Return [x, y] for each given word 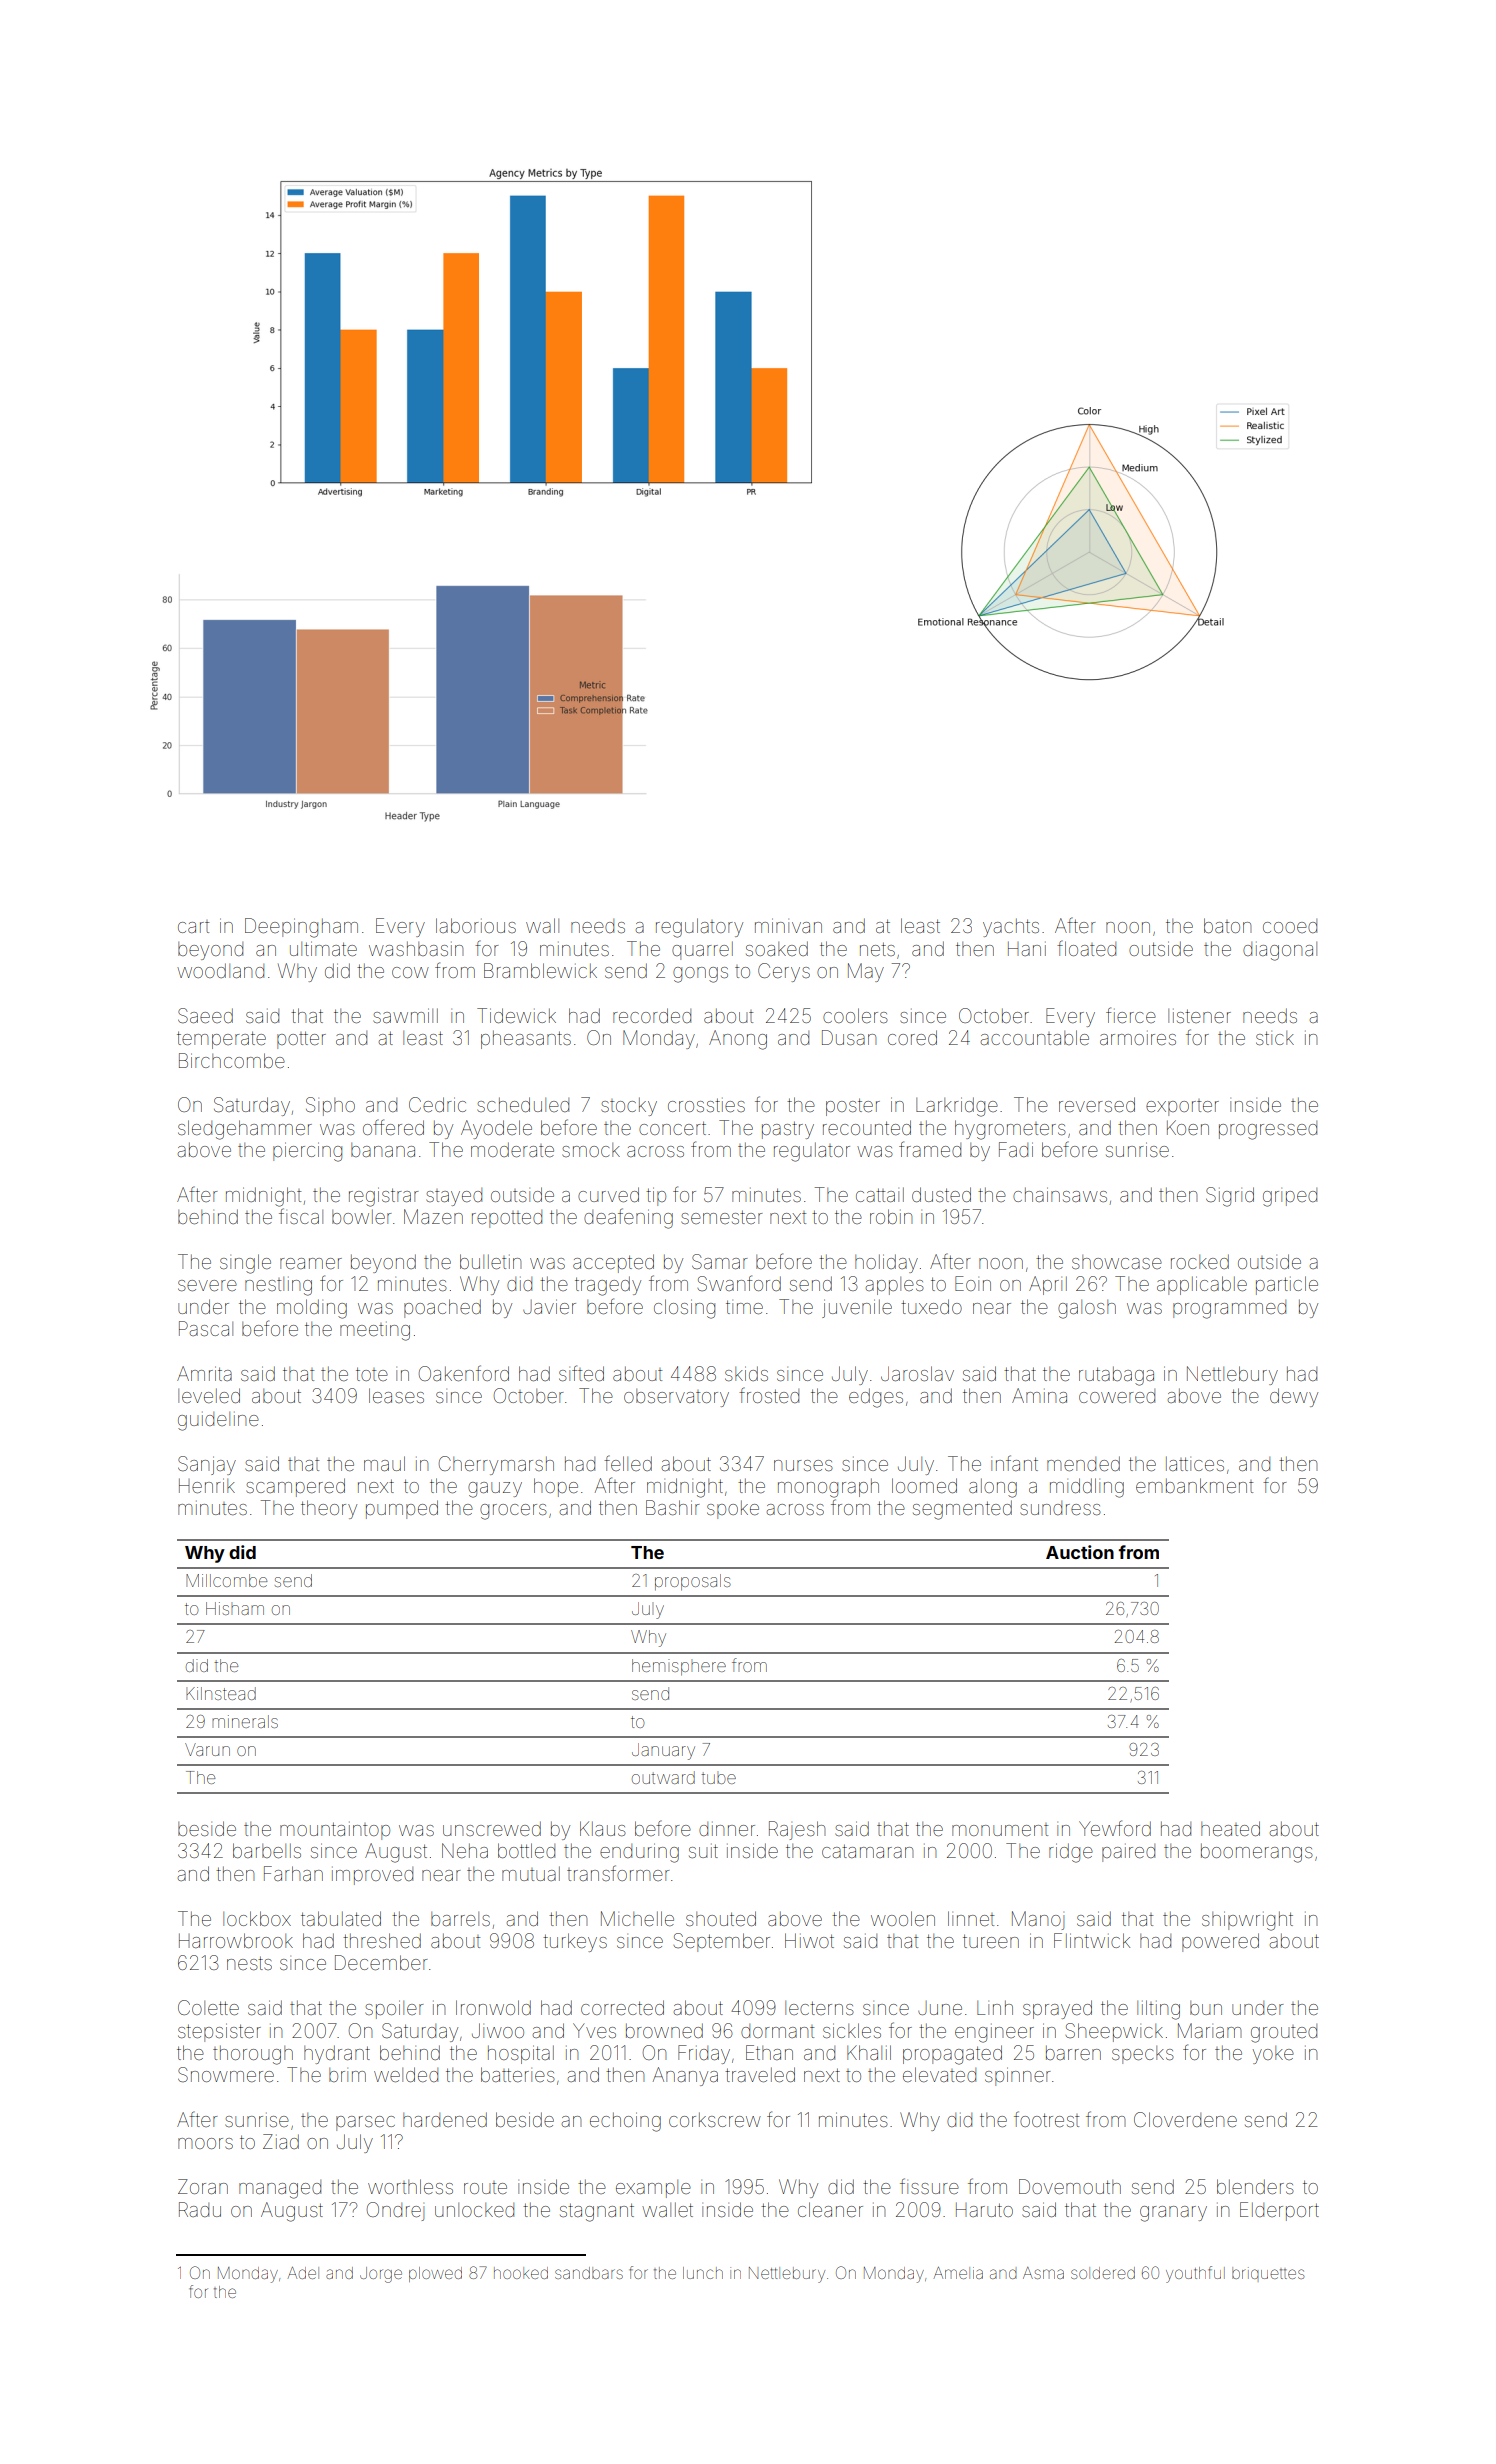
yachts [1011, 928]
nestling [278, 1286]
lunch [703, 2273]
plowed [435, 2274]
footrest [1046, 2119]
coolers [855, 1015]
